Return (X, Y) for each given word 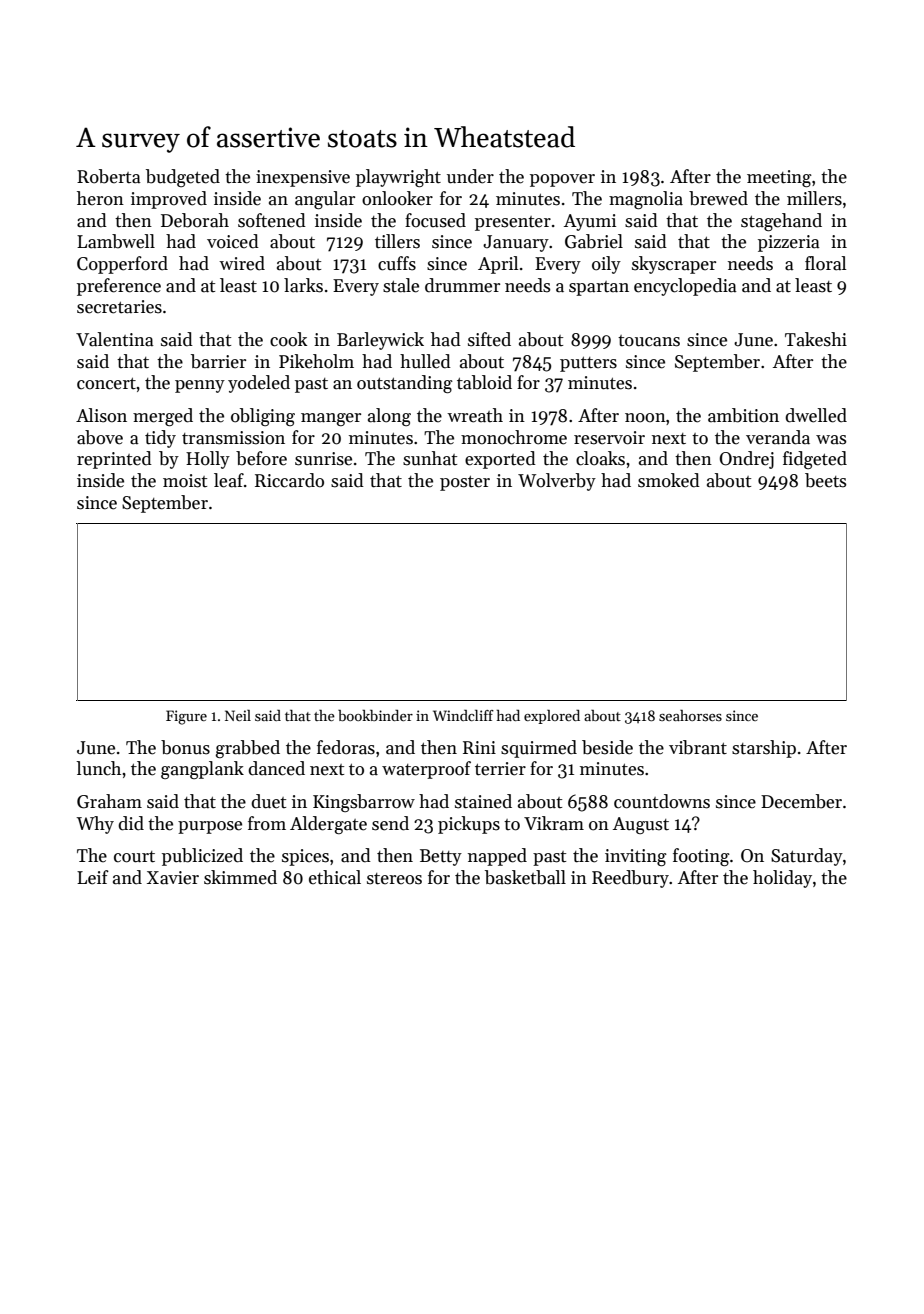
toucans (649, 341)
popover (562, 180)
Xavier (173, 878)
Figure (186, 717)
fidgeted (815, 460)
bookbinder (375, 715)
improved (169, 200)
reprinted (114, 460)
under (470, 176)
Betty (441, 857)
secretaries (119, 307)
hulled (425, 361)
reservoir (609, 438)
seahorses (690, 715)
